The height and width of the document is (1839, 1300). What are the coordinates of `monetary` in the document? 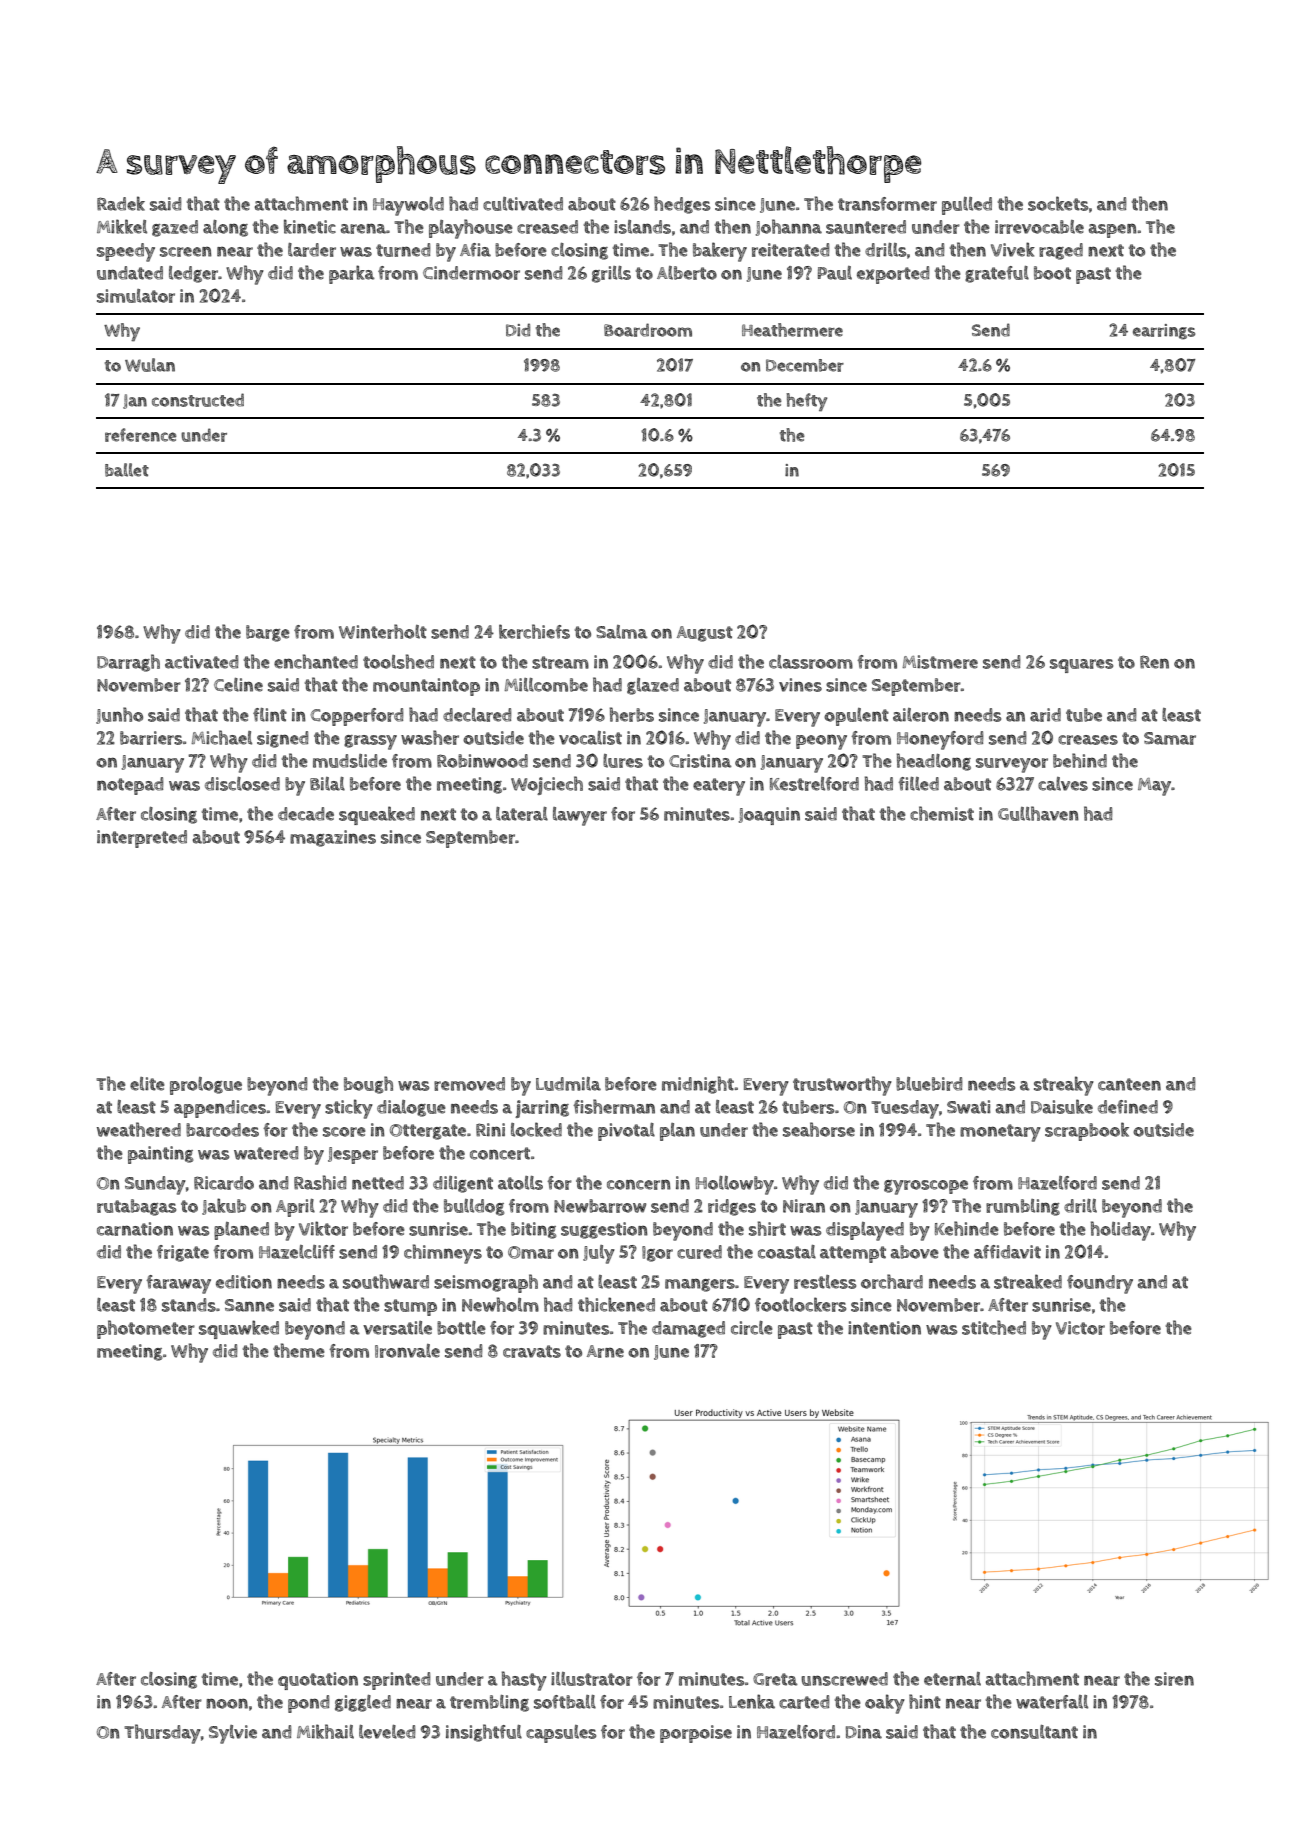 It's located at (1000, 1133).
